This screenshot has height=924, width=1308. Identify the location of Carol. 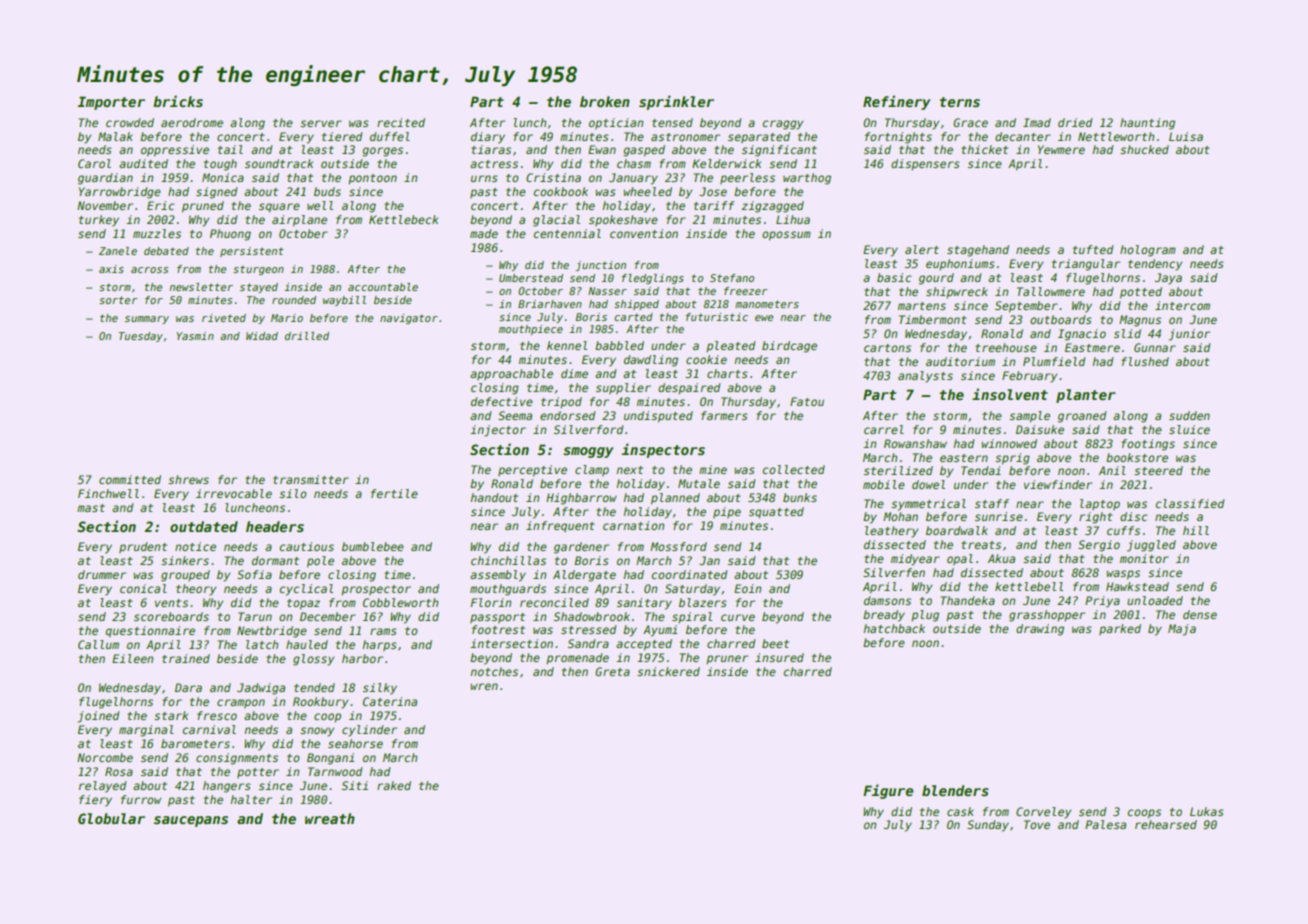
(94, 163).
